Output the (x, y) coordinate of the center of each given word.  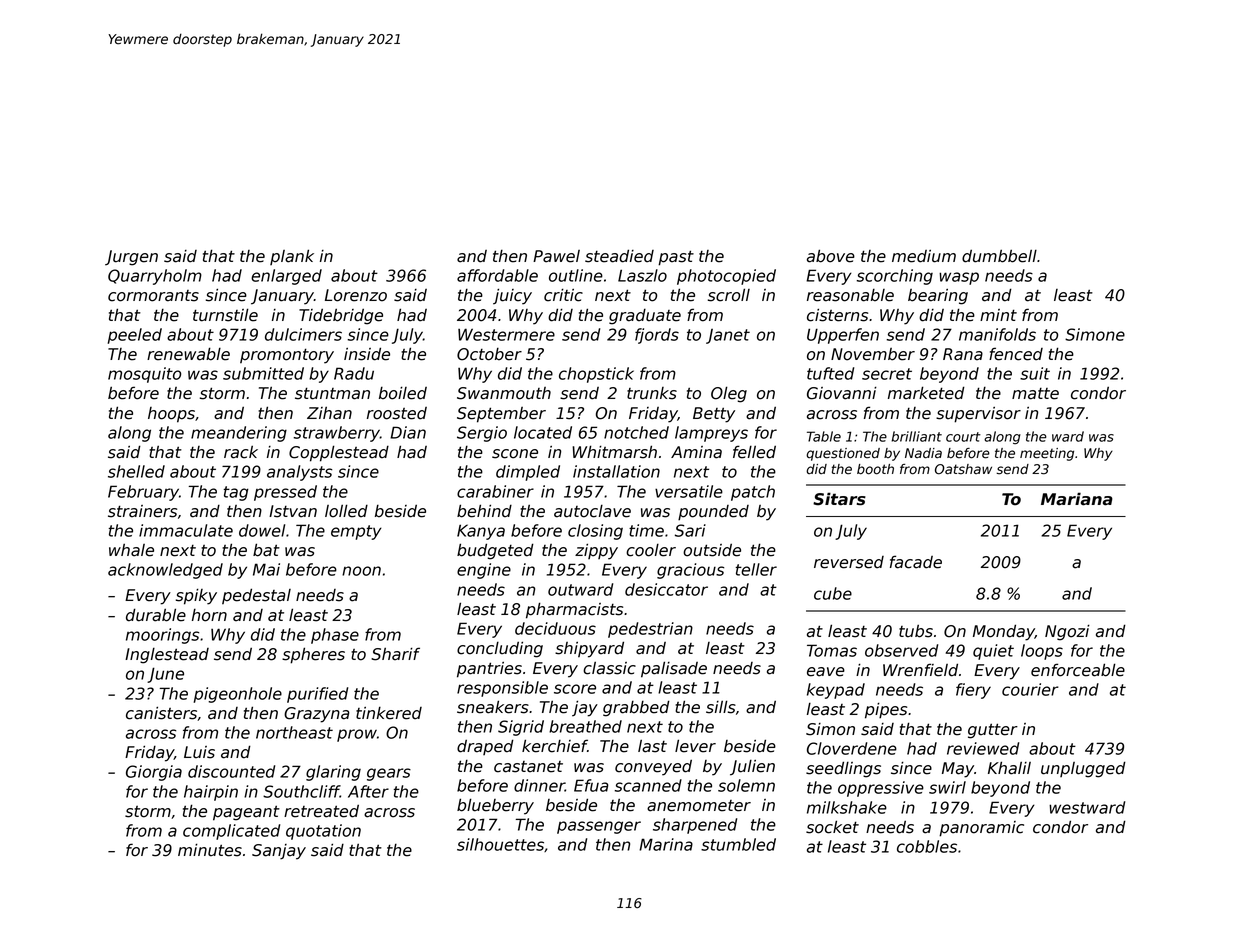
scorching (894, 277)
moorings (162, 636)
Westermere (506, 334)
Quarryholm (155, 277)
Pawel (556, 256)
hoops (171, 415)
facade (916, 562)
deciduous (555, 628)
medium (924, 256)
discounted (231, 771)
